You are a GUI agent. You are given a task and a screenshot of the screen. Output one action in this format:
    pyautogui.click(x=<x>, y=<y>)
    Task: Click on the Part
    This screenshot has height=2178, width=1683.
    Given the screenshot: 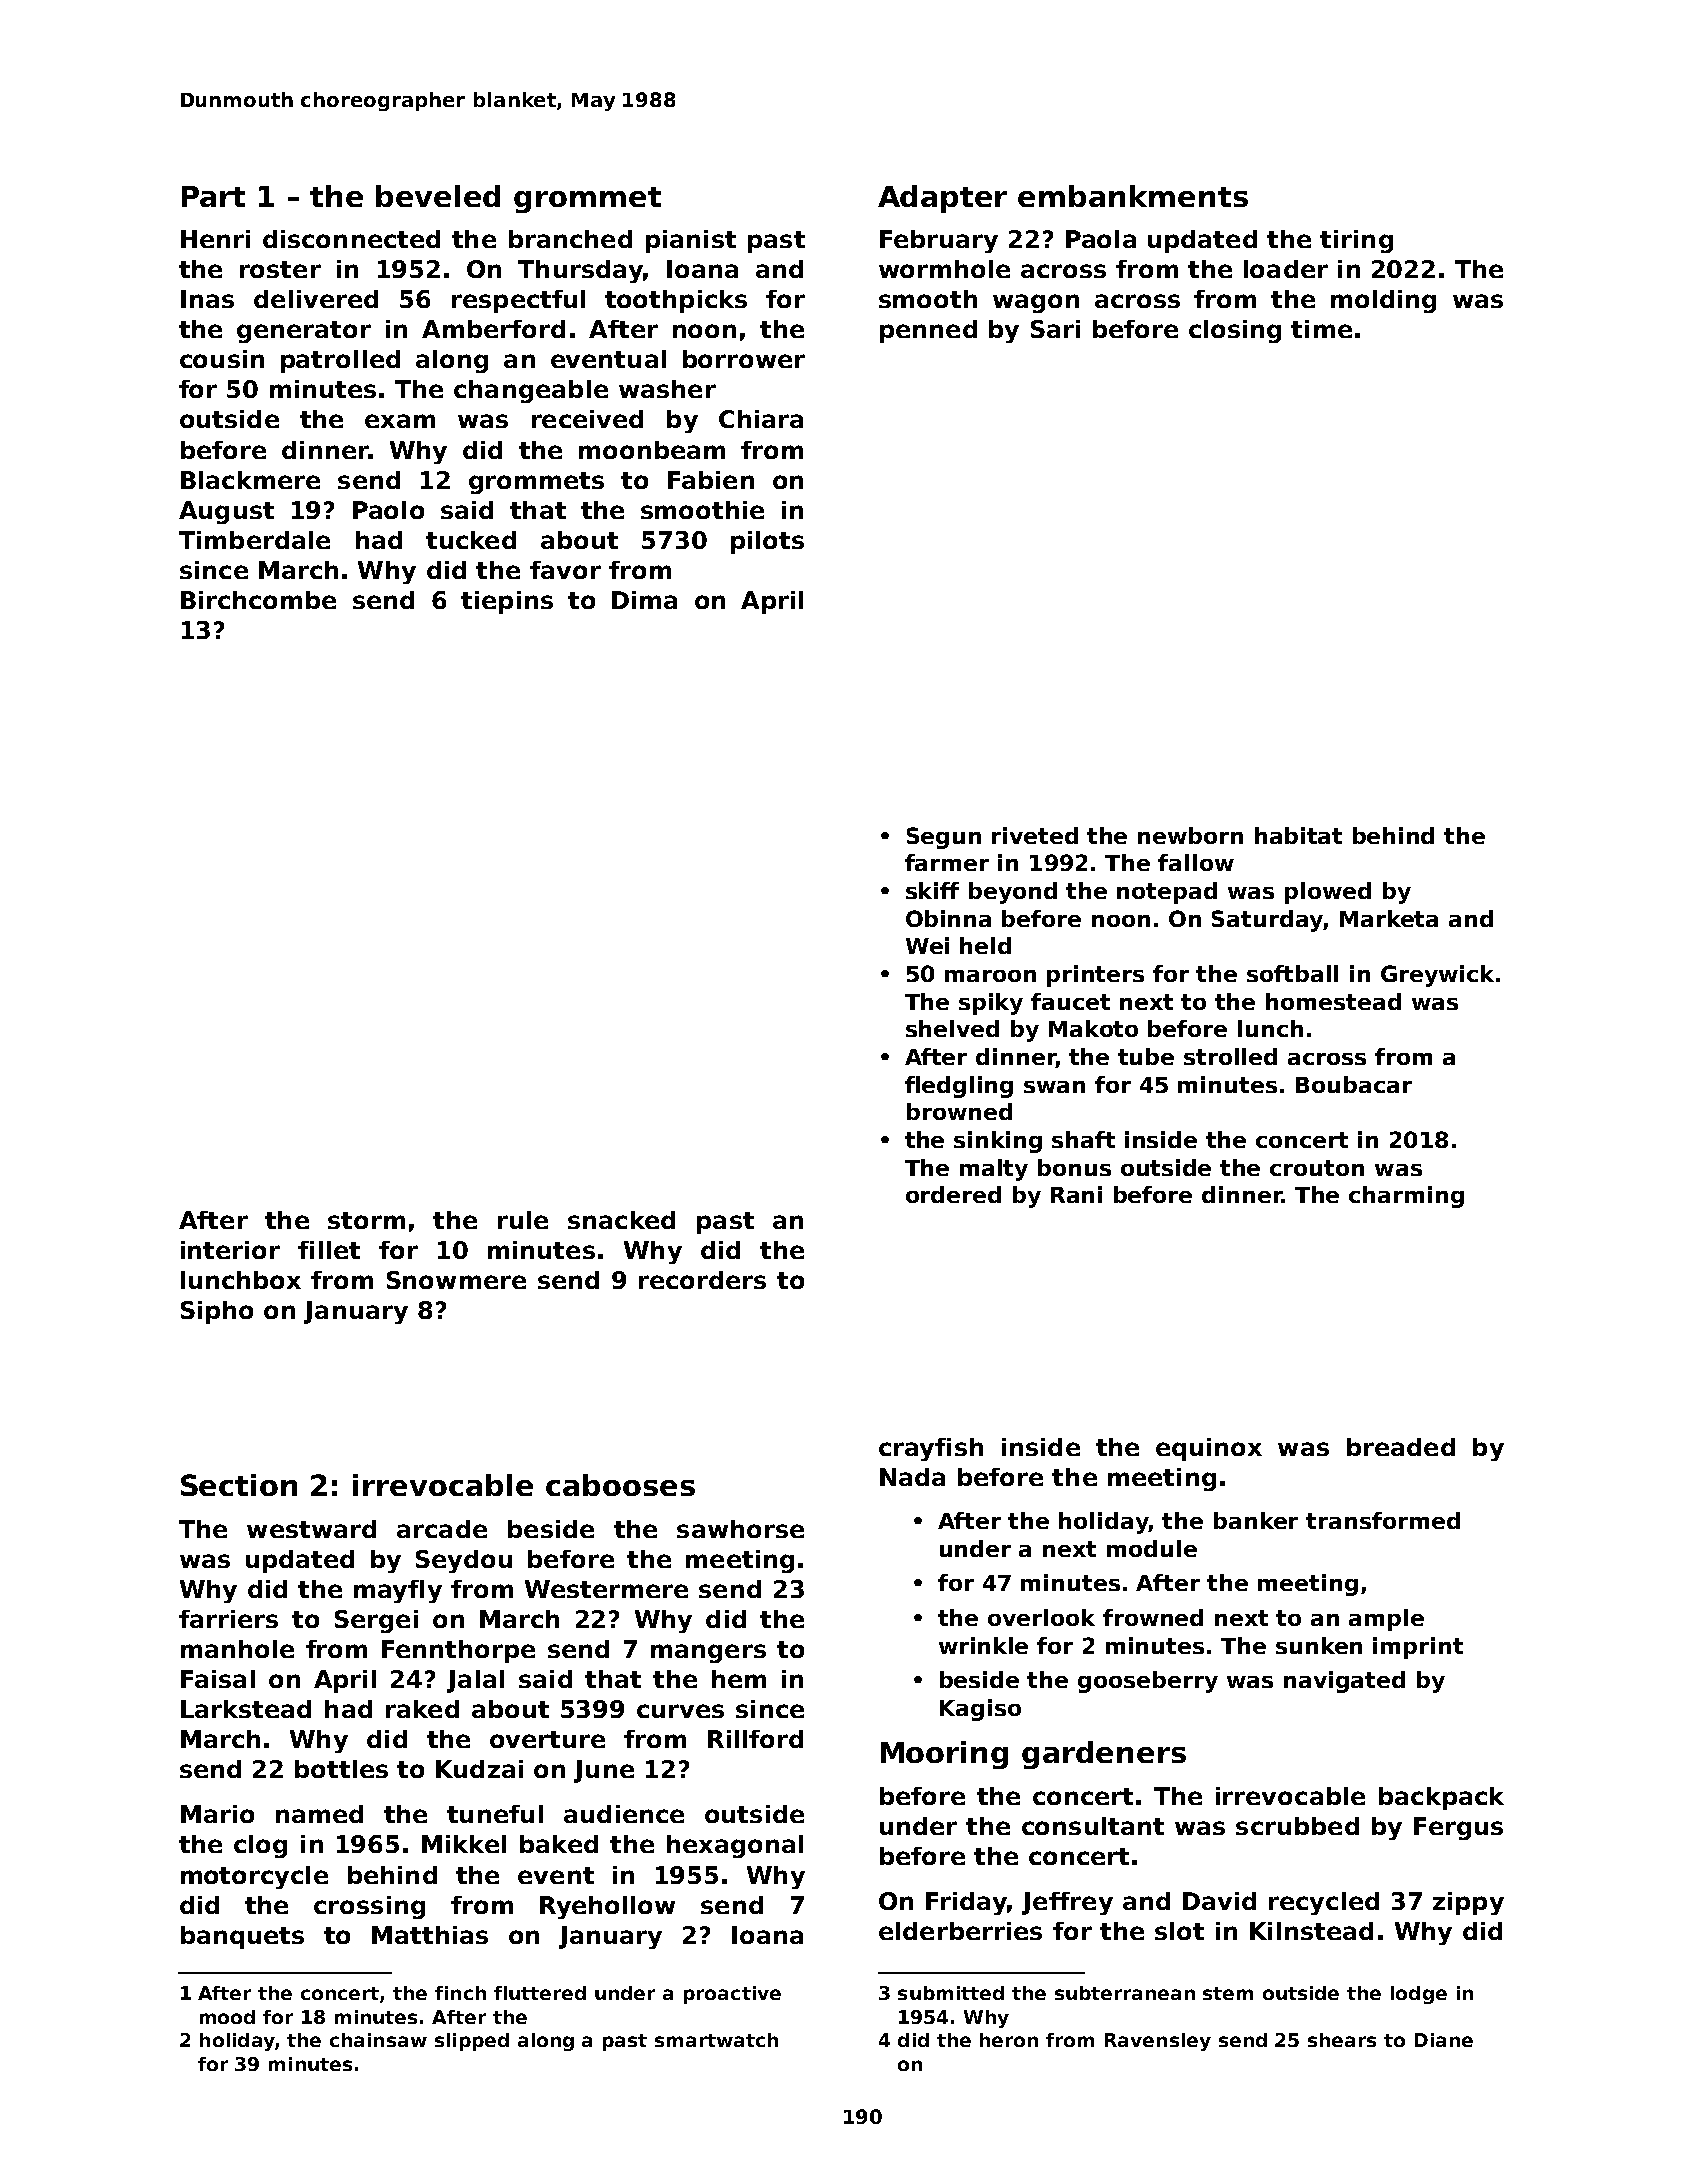 What is the action you would take?
    pyautogui.click(x=213, y=196)
